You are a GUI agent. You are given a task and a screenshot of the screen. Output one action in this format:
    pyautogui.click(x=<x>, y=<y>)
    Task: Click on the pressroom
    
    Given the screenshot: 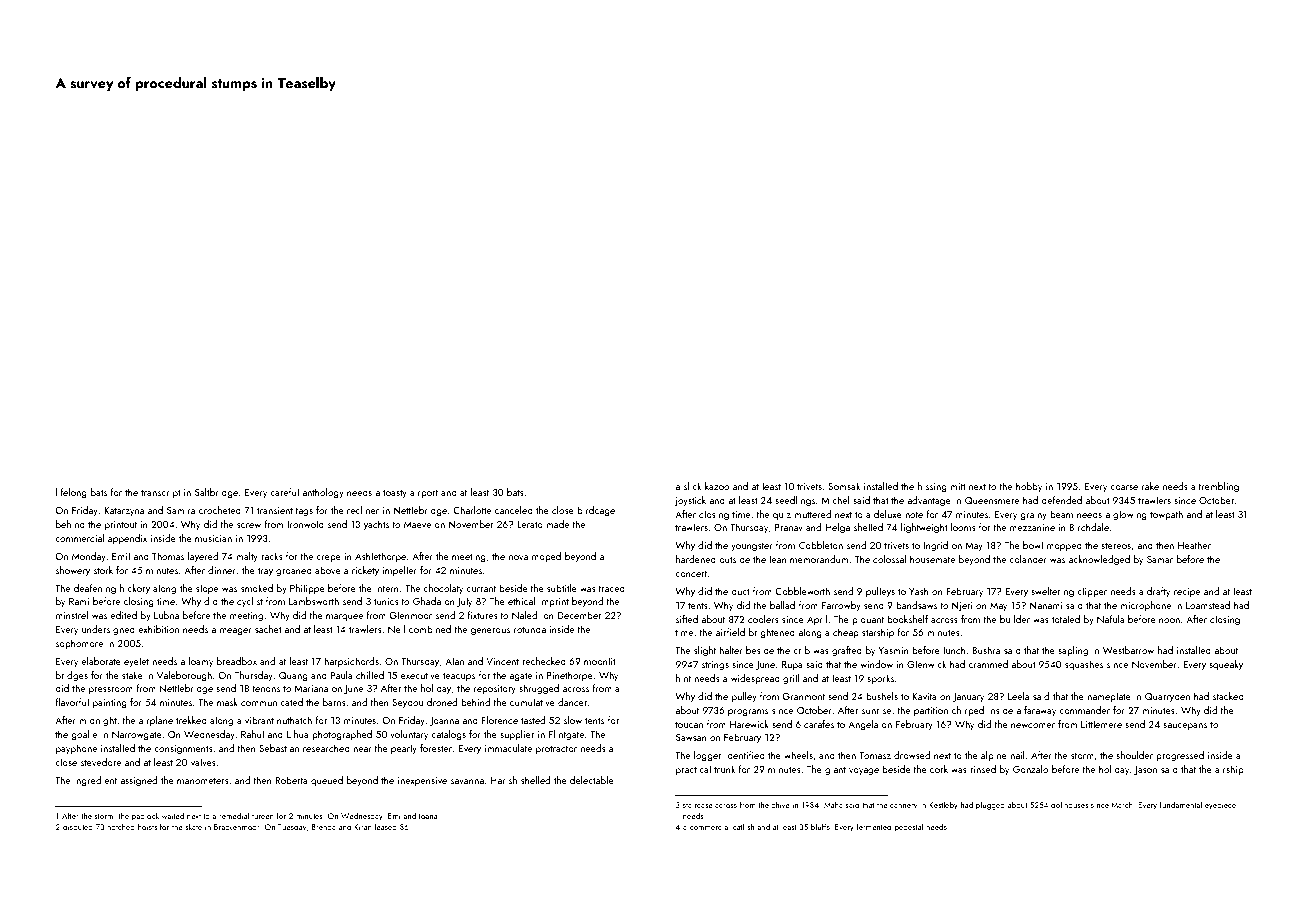 What is the action you would take?
    pyautogui.click(x=111, y=690)
